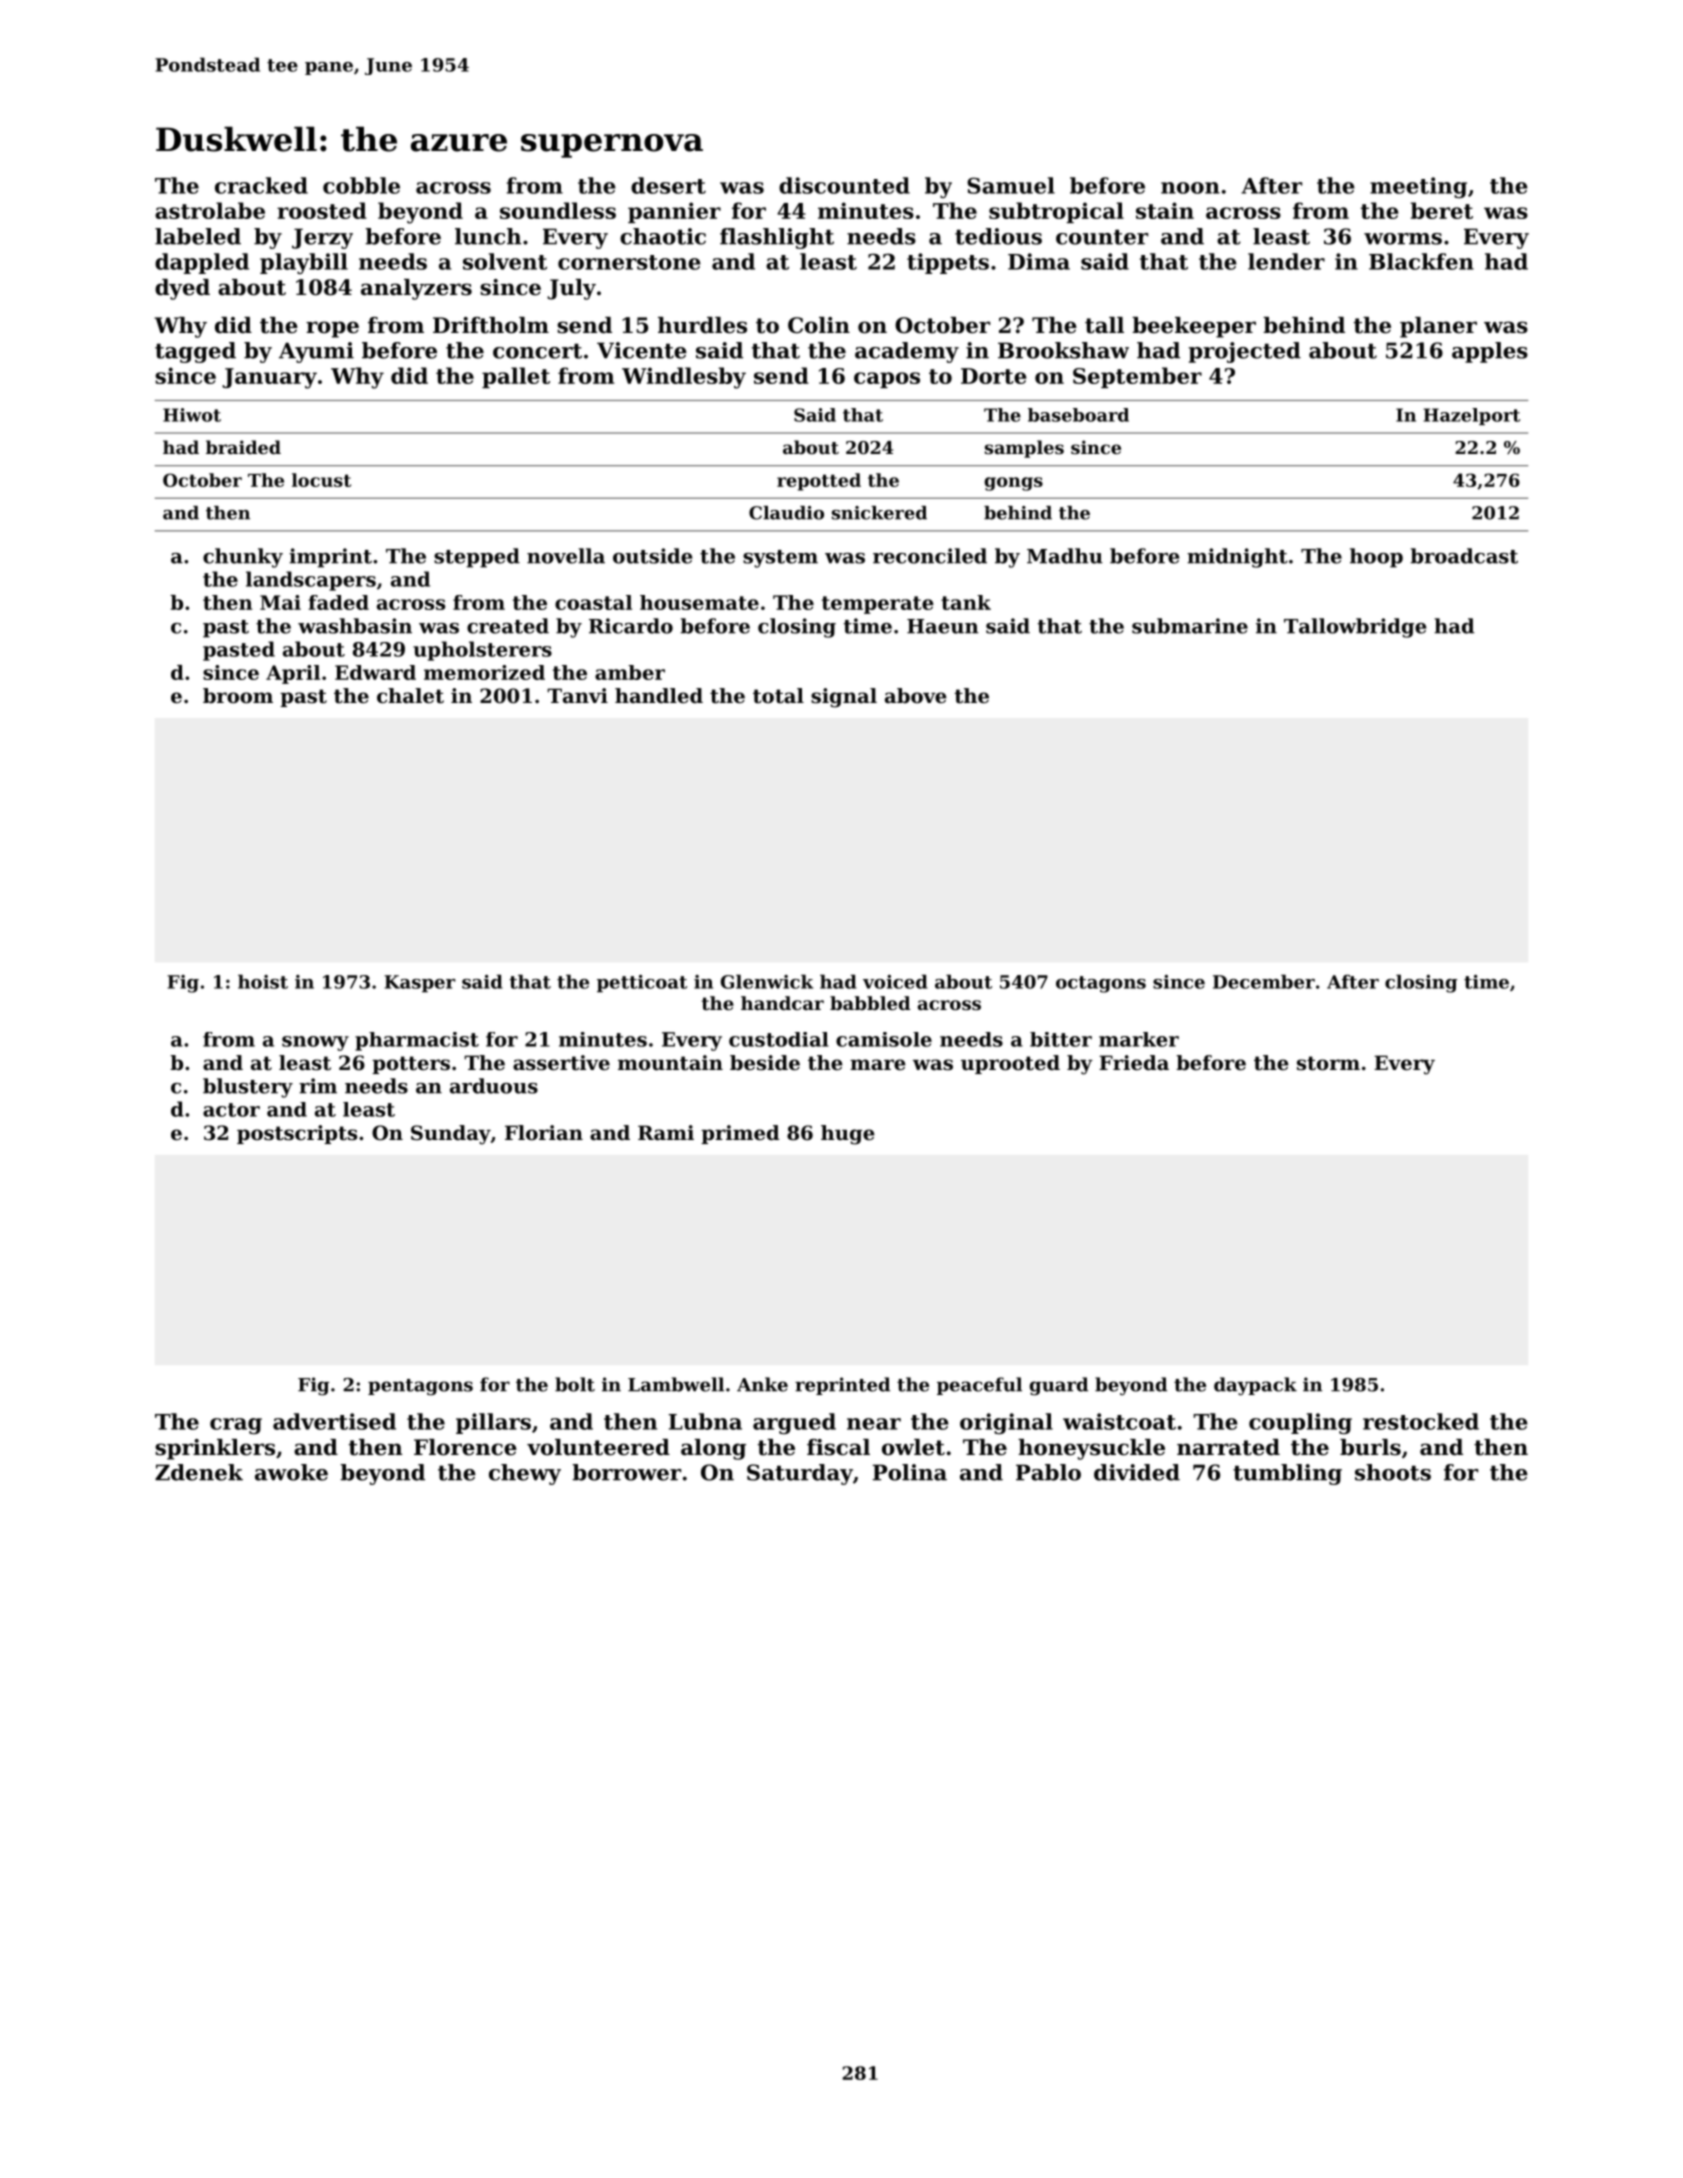  Describe the element at coordinates (844, 185) in the document. I see `discounted` at that location.
